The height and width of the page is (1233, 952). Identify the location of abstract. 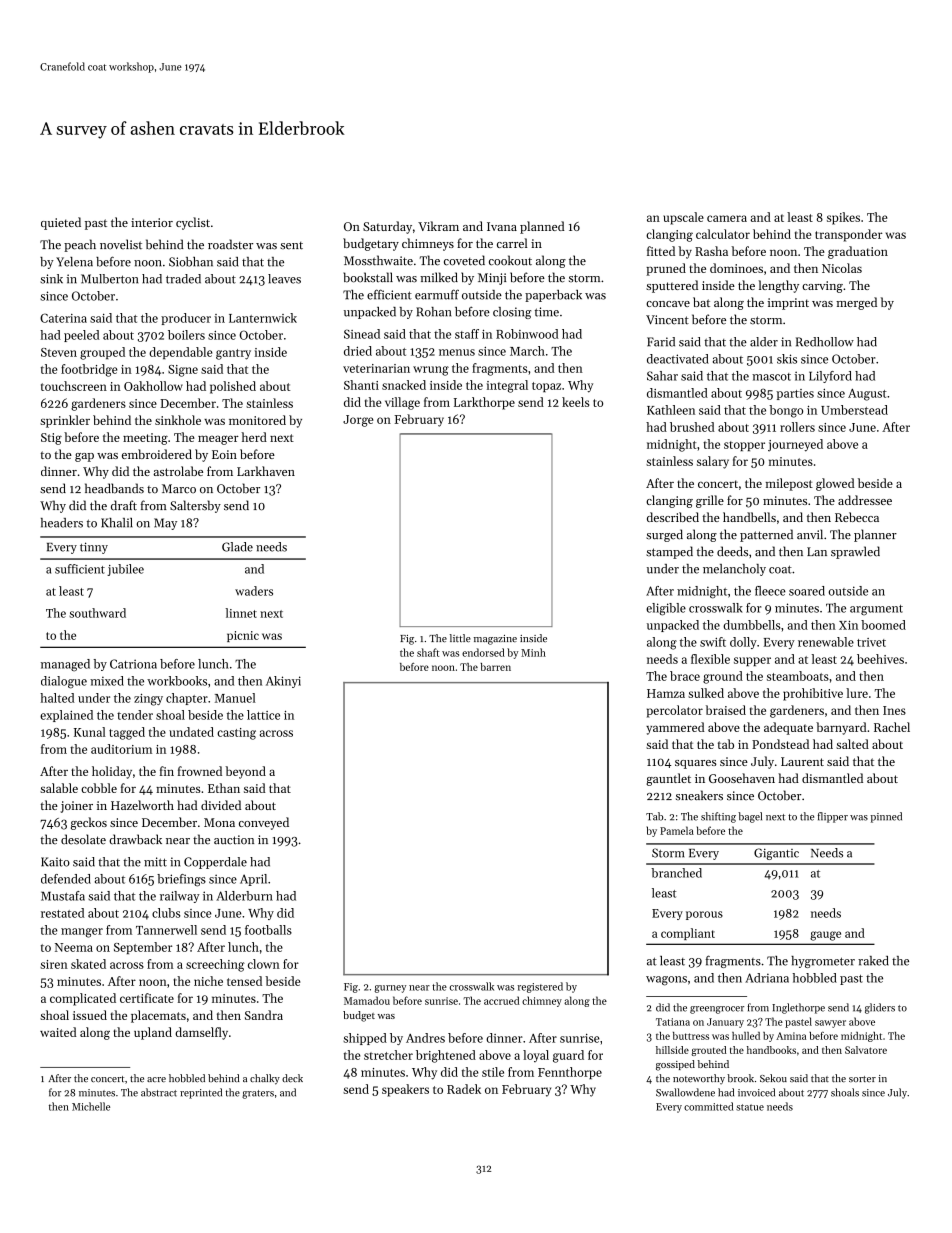
(159, 1092).
